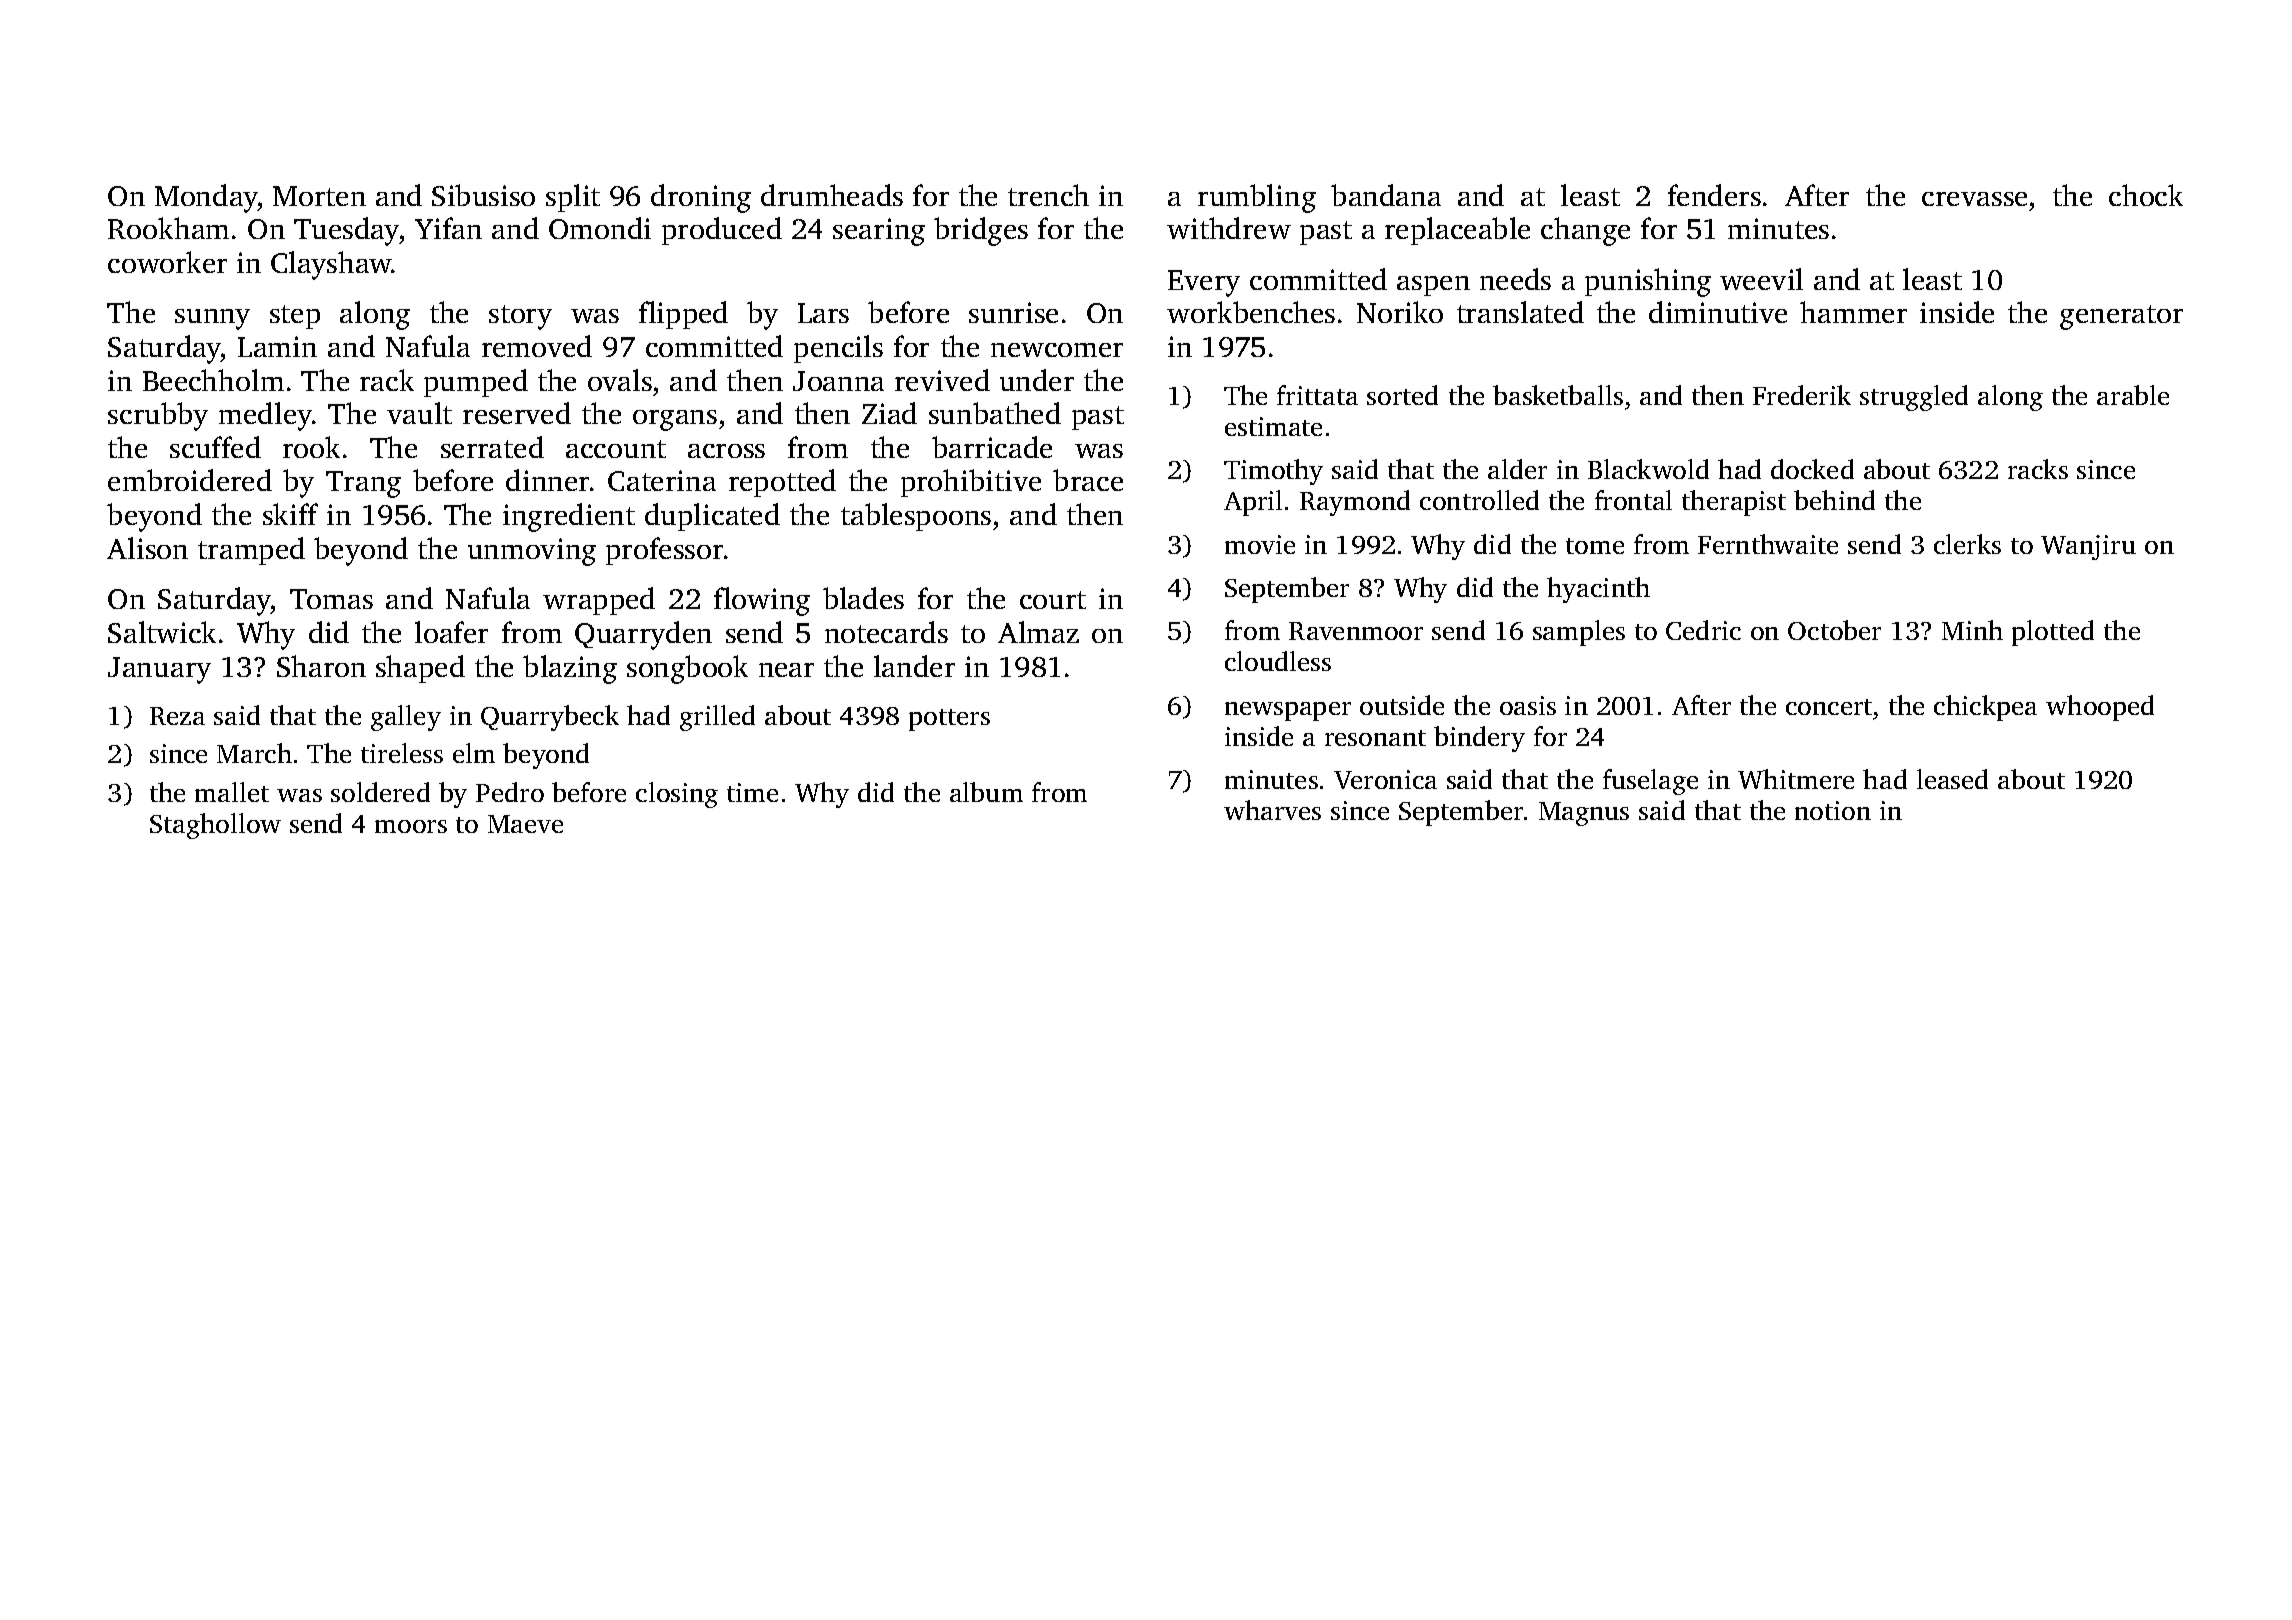  I want to click on frittata, so click(1317, 395).
